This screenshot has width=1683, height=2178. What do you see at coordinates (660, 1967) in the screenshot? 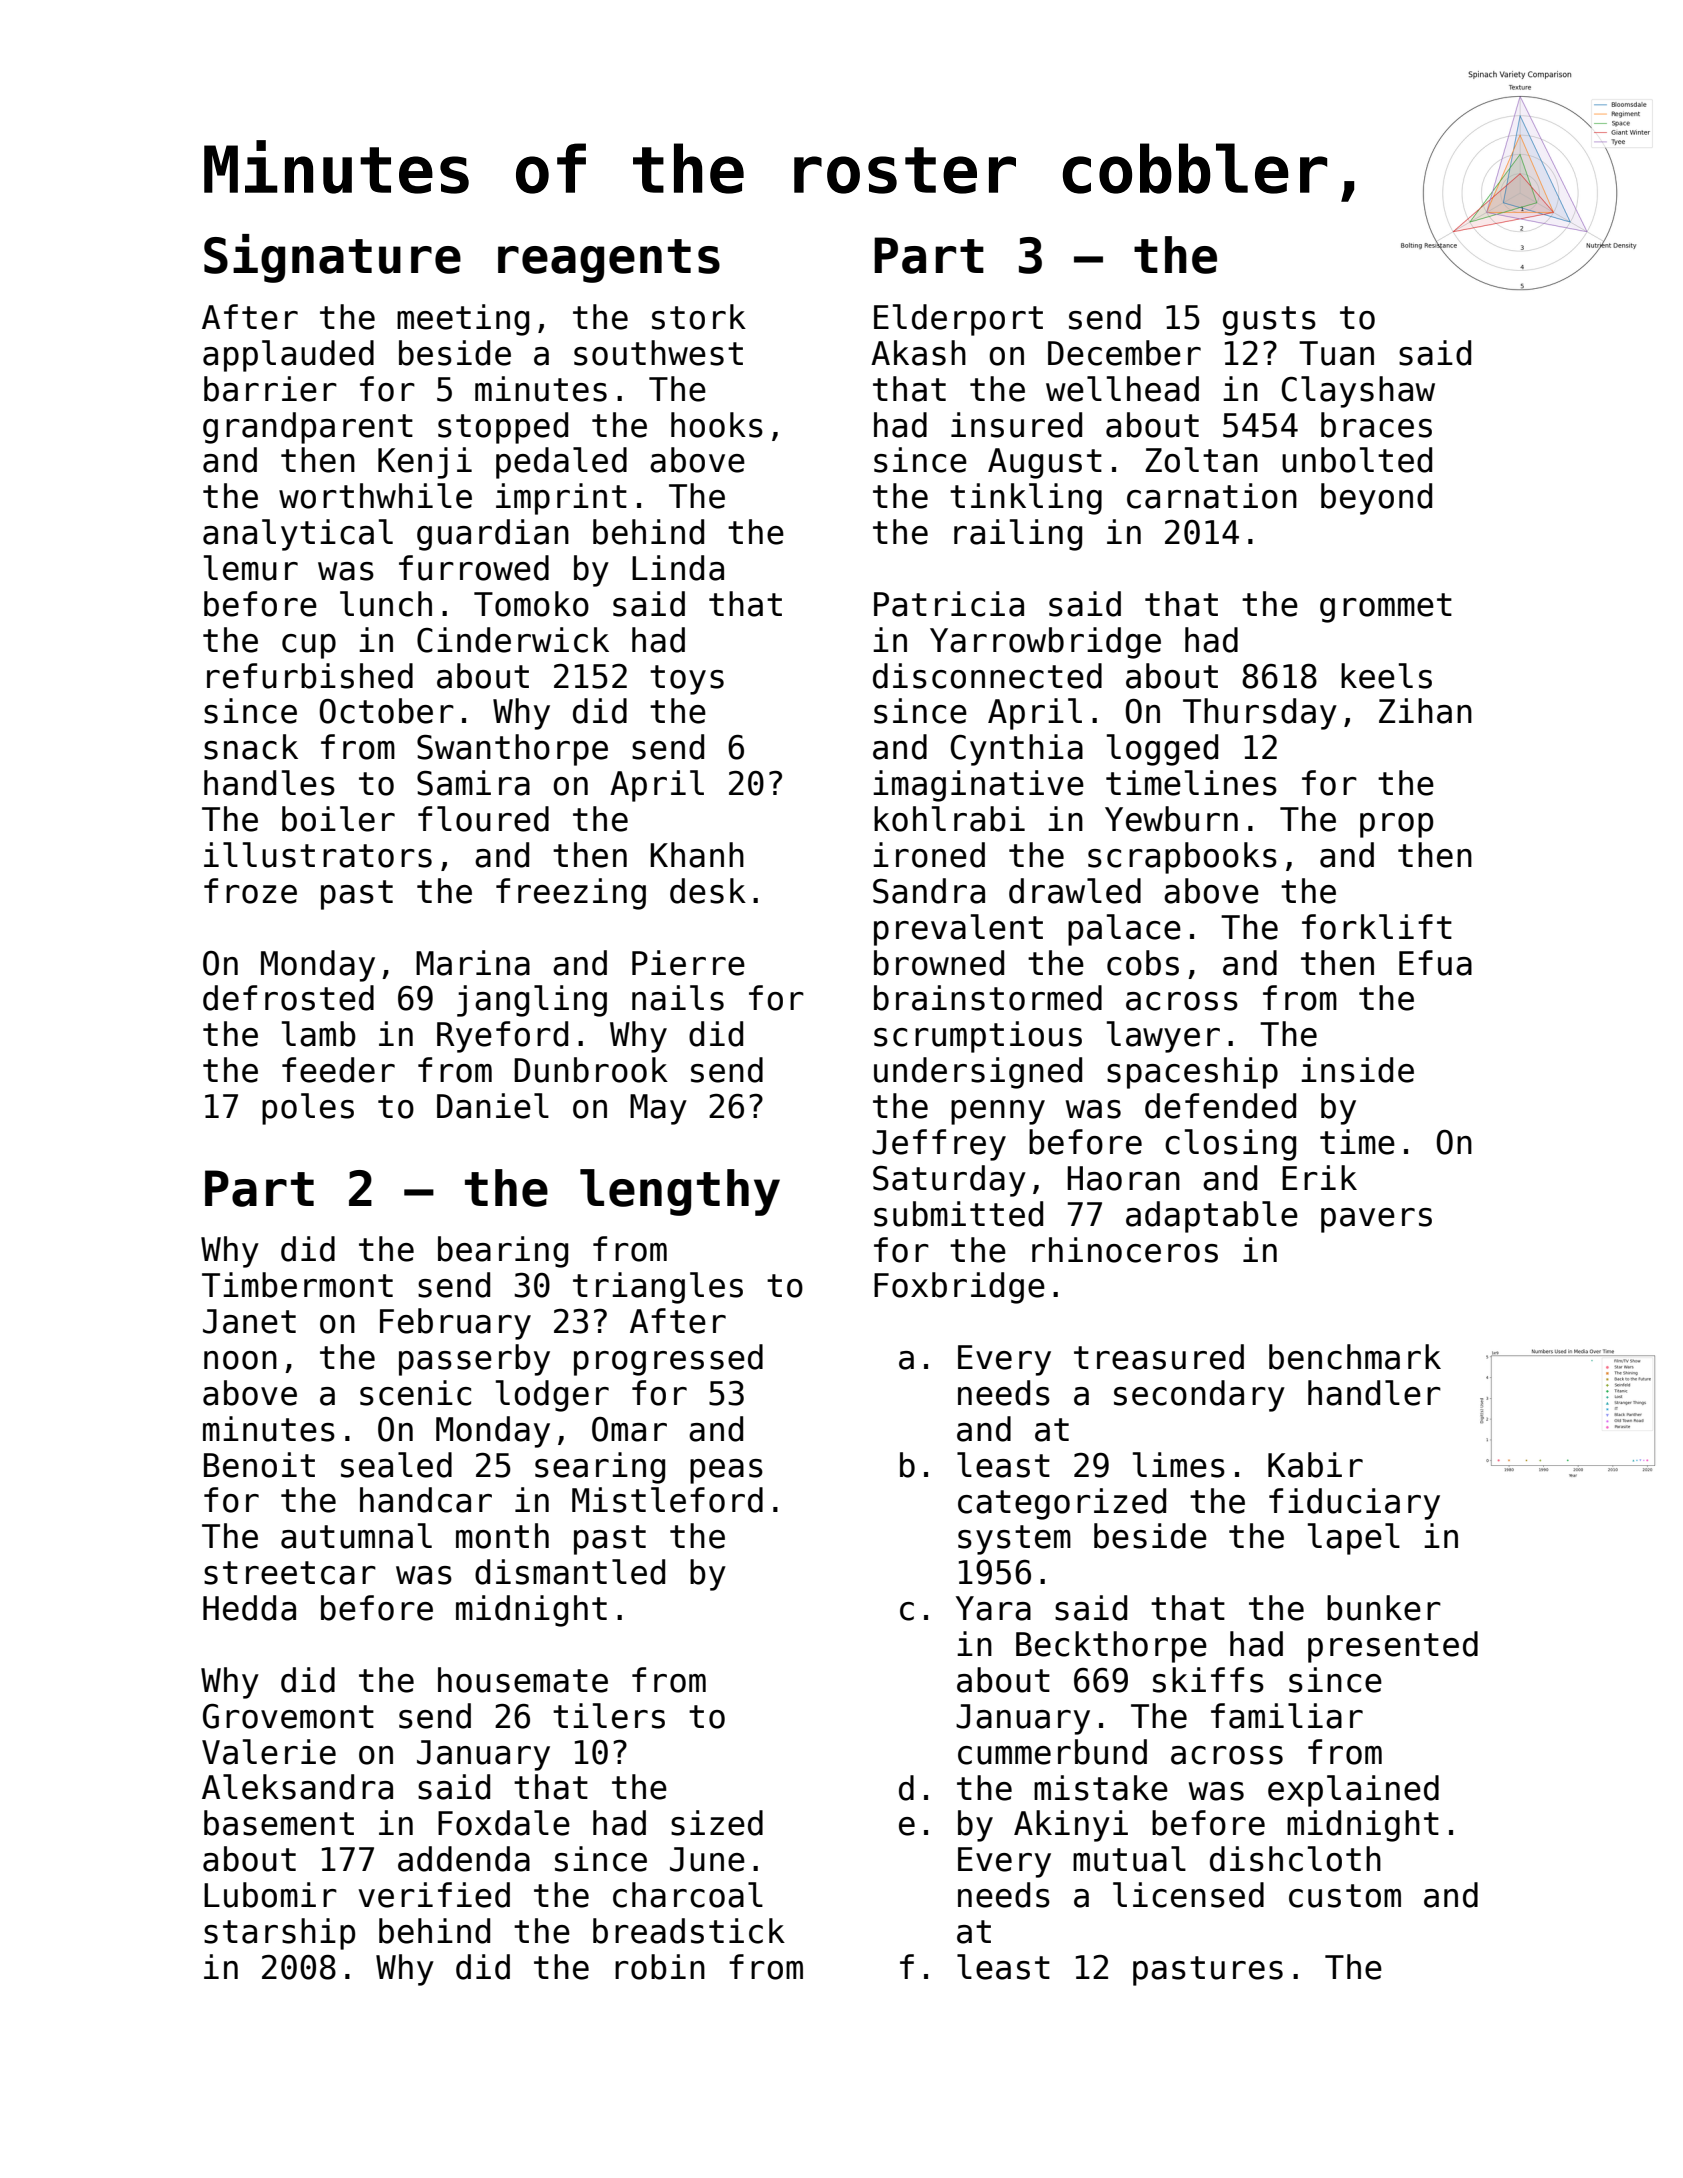
I see `robin` at bounding box center [660, 1967].
